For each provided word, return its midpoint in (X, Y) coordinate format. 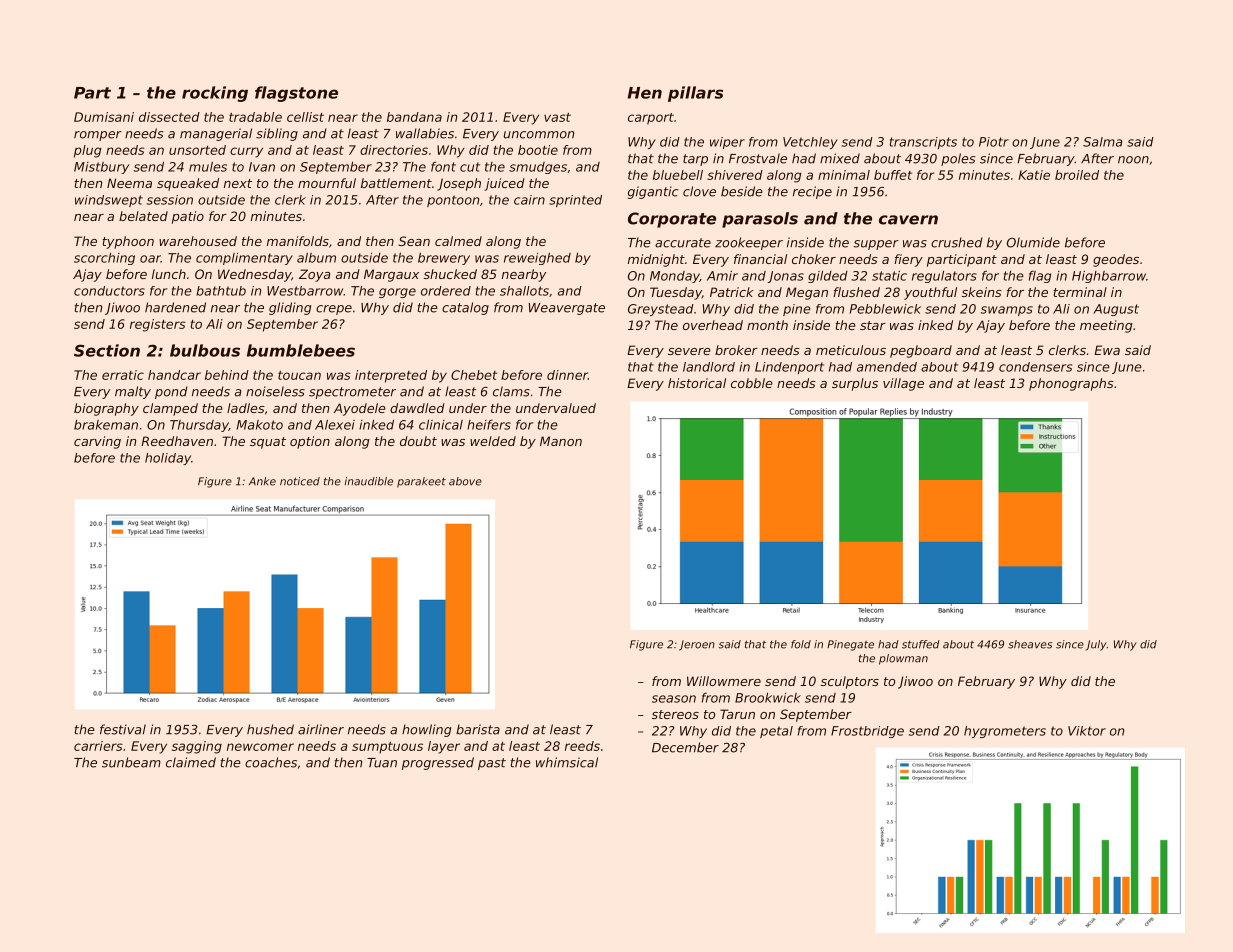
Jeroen (697, 645)
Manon (561, 441)
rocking (215, 94)
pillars (695, 94)
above (465, 481)
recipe (812, 192)
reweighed (537, 259)
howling (426, 730)
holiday (168, 459)
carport (651, 119)
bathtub (221, 291)
